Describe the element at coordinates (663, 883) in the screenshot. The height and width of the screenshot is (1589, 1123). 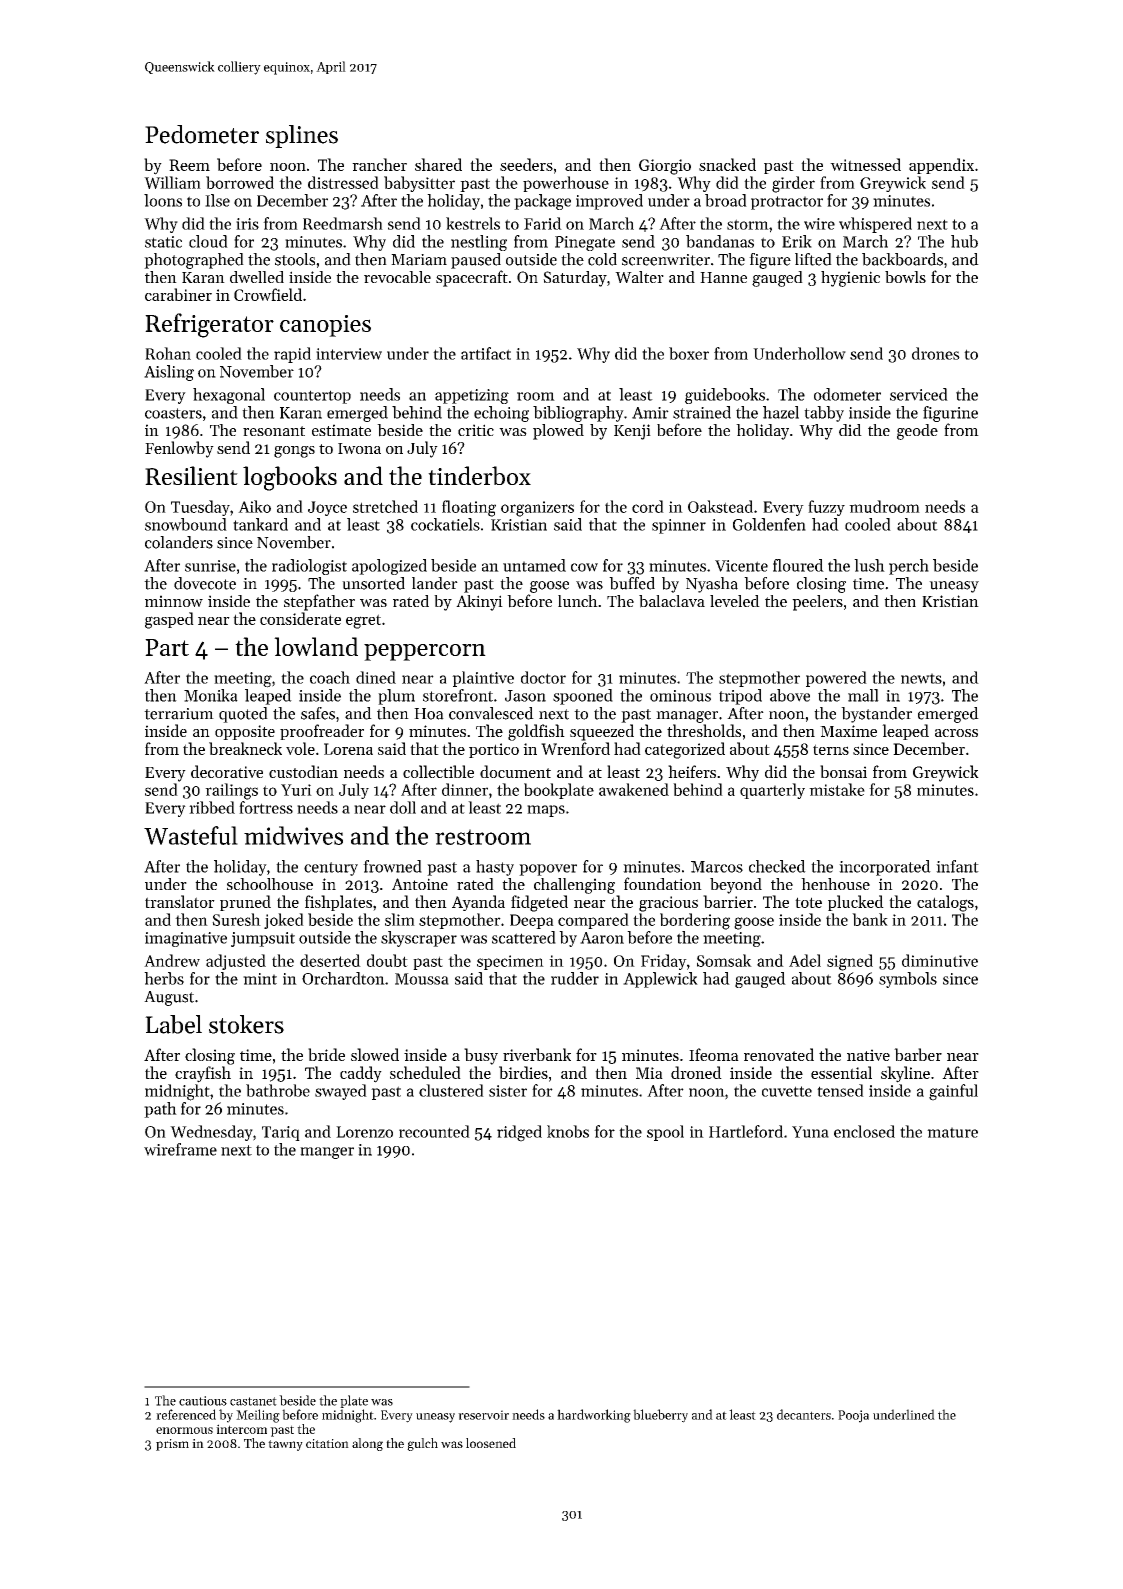
I see `foundation` at that location.
